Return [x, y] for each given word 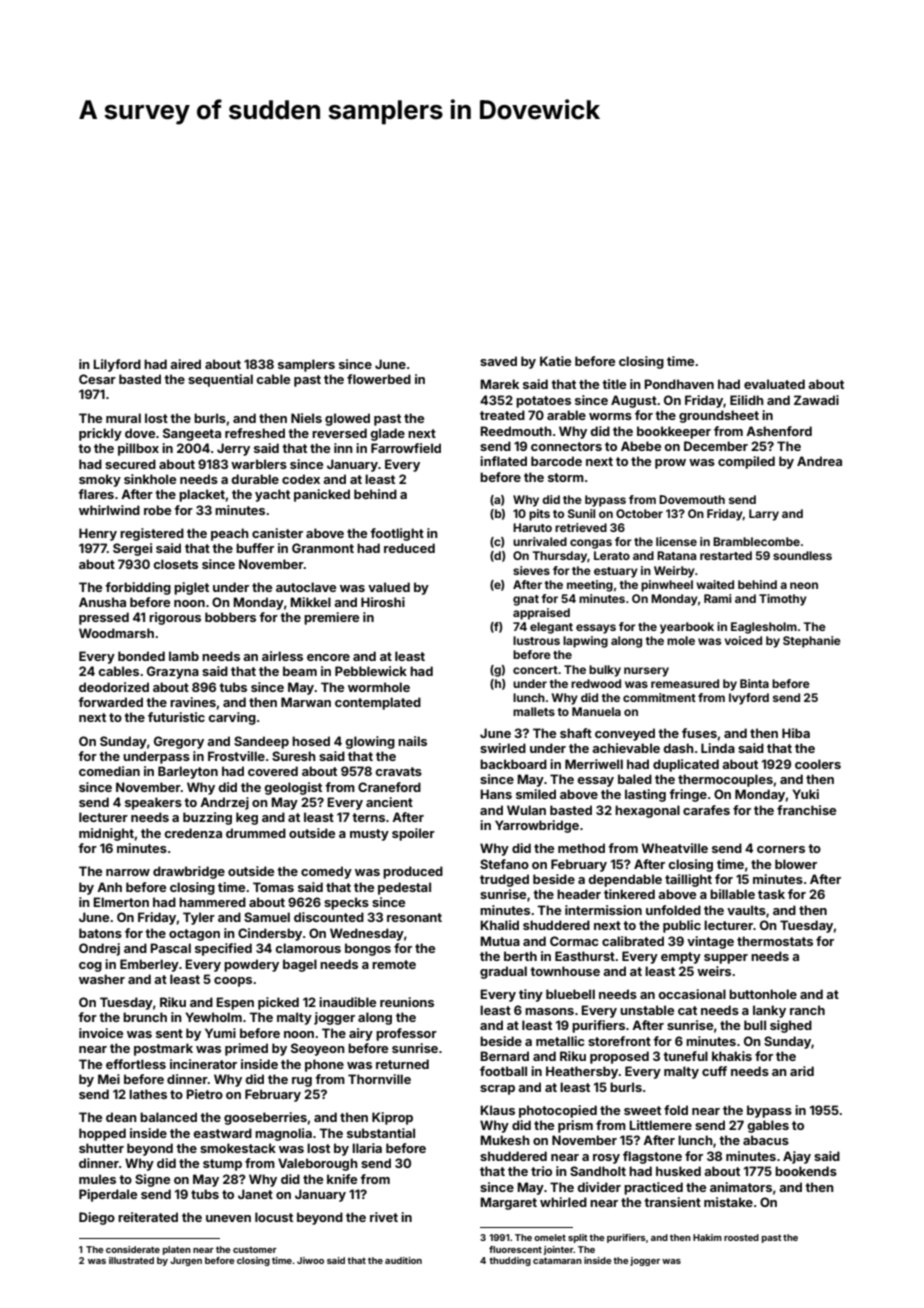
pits [539, 515]
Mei [109, 1079]
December [716, 446]
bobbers [230, 617]
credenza [193, 833]
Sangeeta [192, 434]
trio [541, 1171]
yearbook [687, 628]
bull [755, 1025]
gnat [526, 600]
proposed [619, 1057]
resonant [414, 917]
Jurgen [186, 1261]
